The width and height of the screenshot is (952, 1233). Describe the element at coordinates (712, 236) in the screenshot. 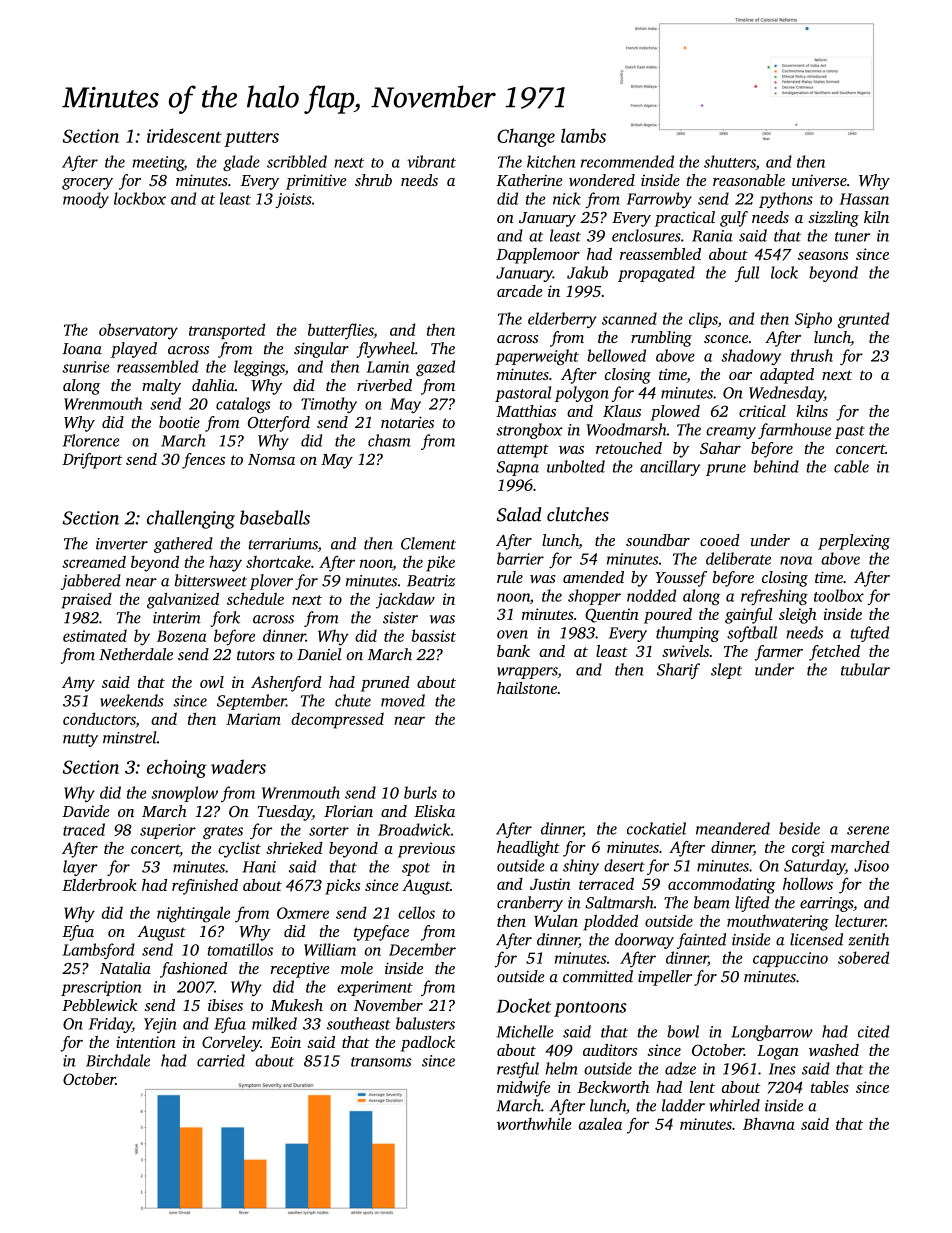

I see `Rania` at that location.
